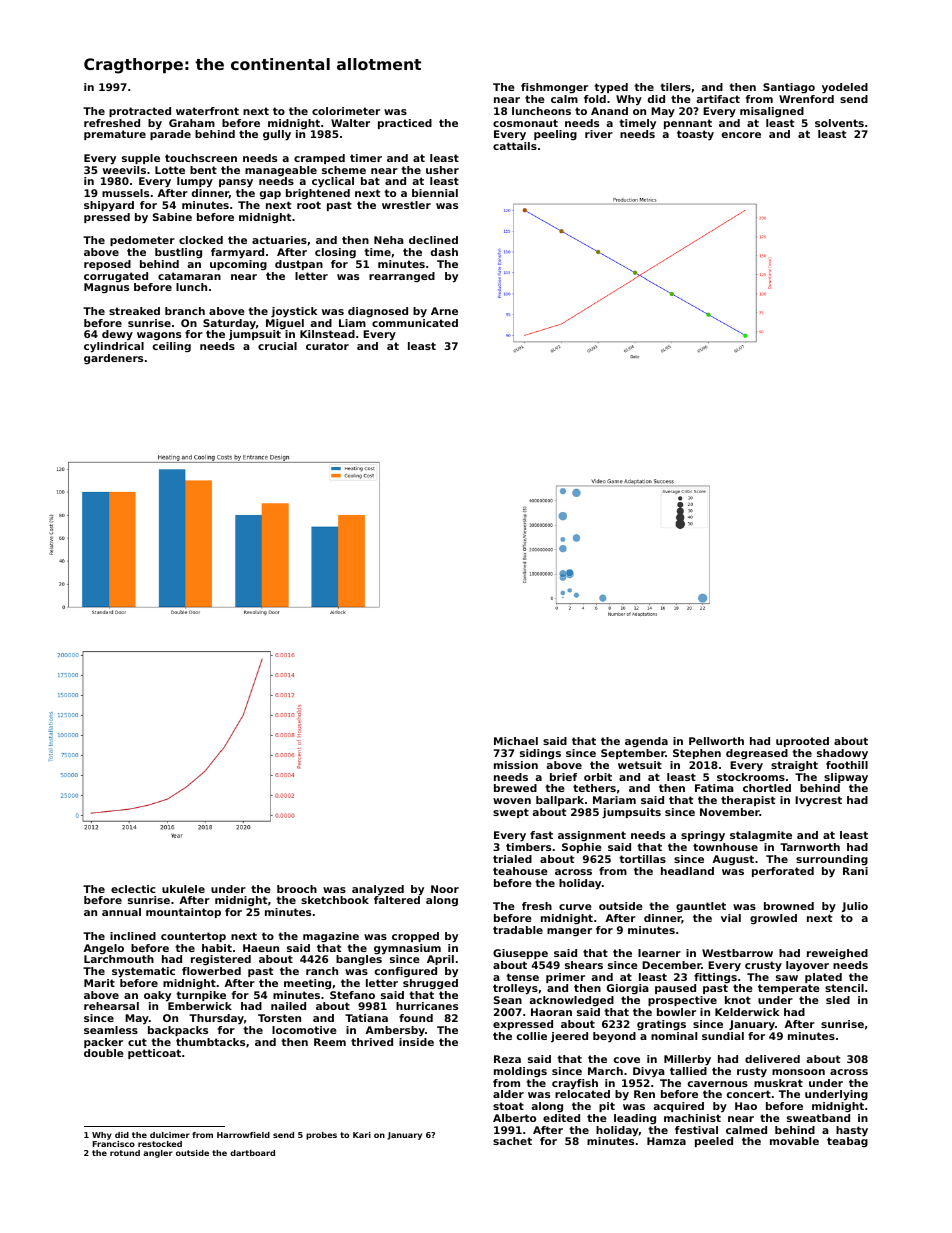  I want to click on Giuseppe, so click(520, 954).
